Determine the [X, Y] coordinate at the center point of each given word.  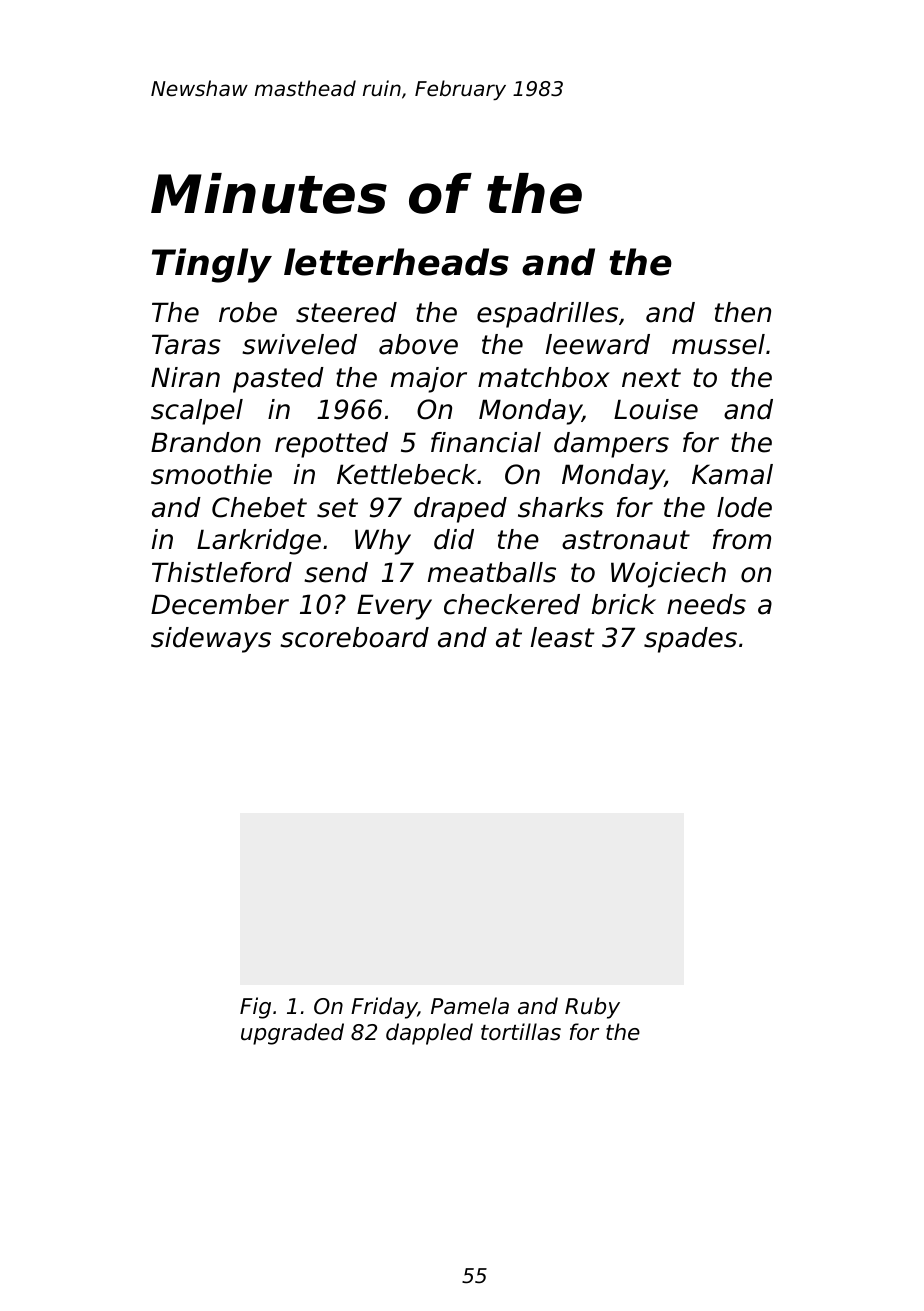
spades [690, 640]
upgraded [292, 1034]
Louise [656, 409]
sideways [211, 640]
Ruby [592, 1008]
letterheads [396, 262]
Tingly [212, 265]
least [562, 637]
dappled [429, 1034]
